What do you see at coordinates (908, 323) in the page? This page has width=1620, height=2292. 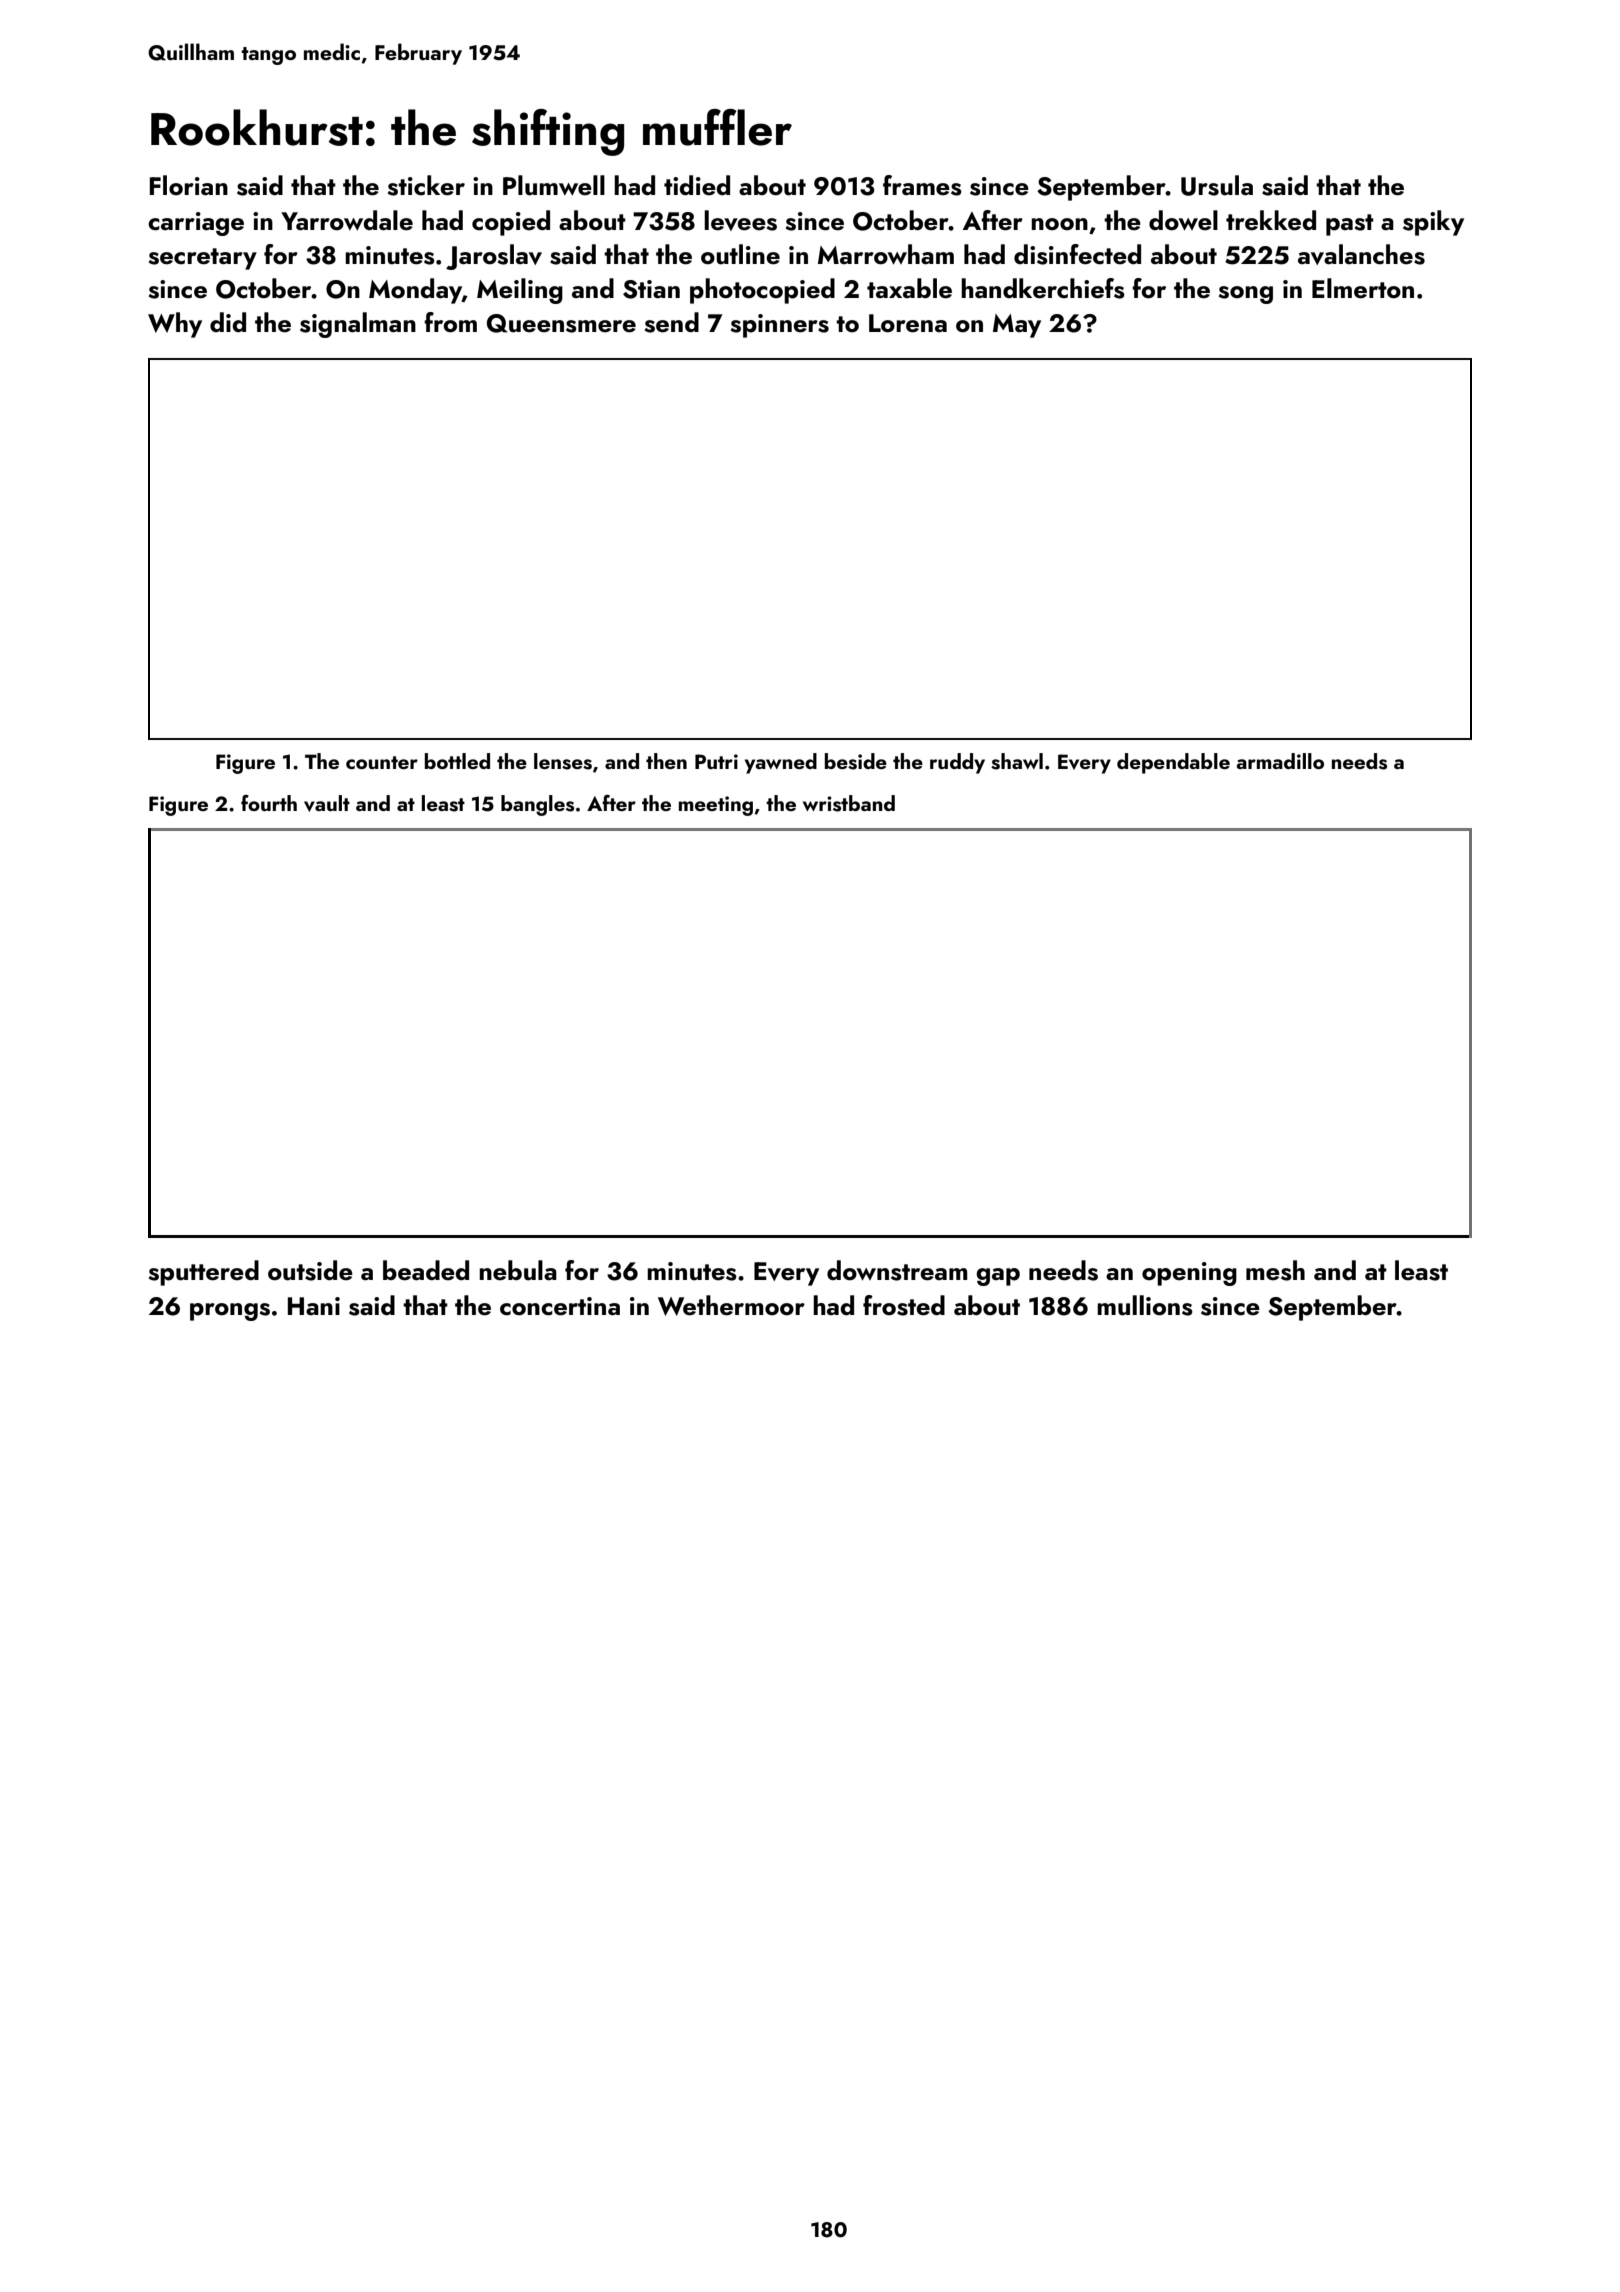 I see `Lorena` at bounding box center [908, 323].
